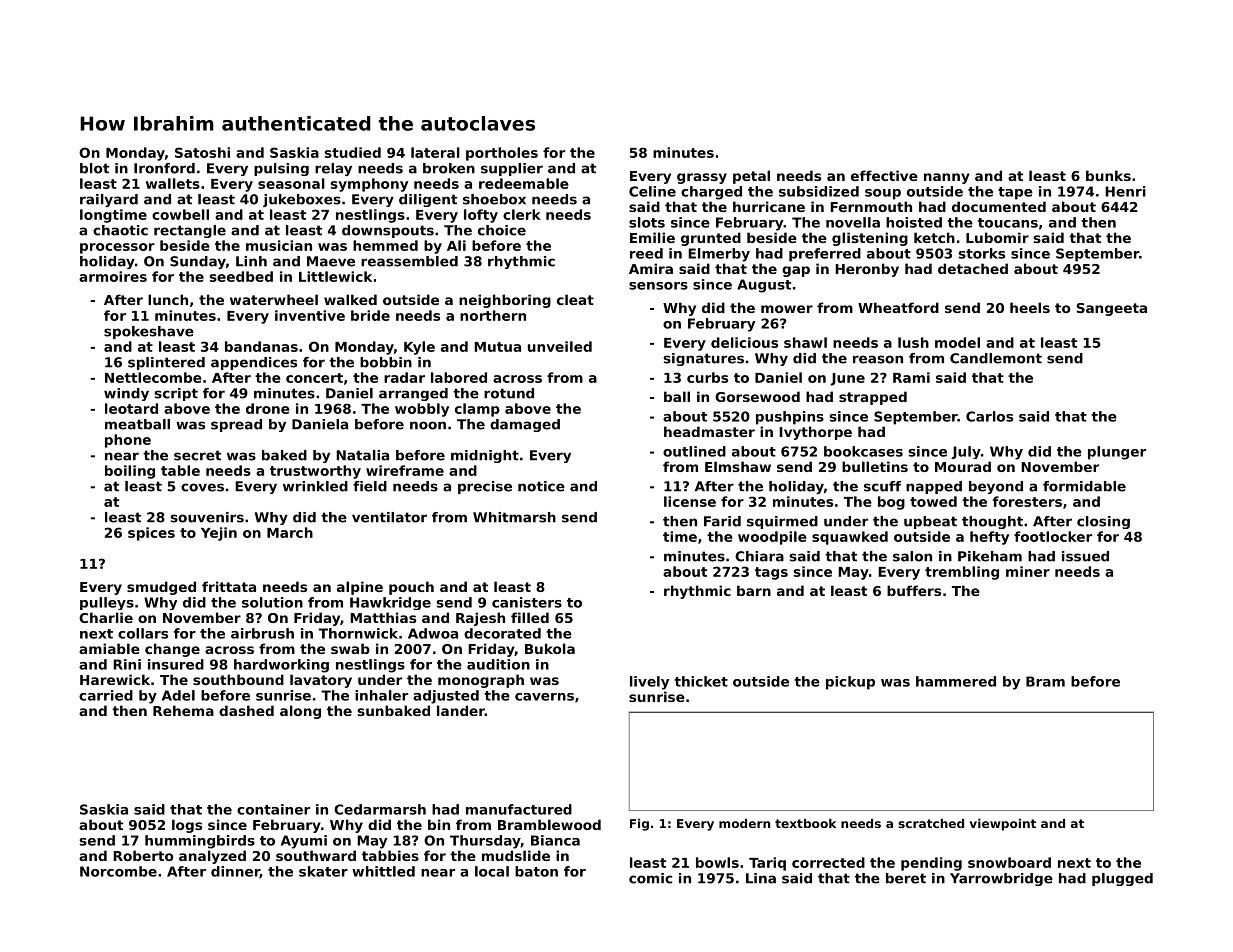 The image size is (1233, 952). What do you see at coordinates (514, 517) in the screenshot?
I see `Whitmarsh` at bounding box center [514, 517].
